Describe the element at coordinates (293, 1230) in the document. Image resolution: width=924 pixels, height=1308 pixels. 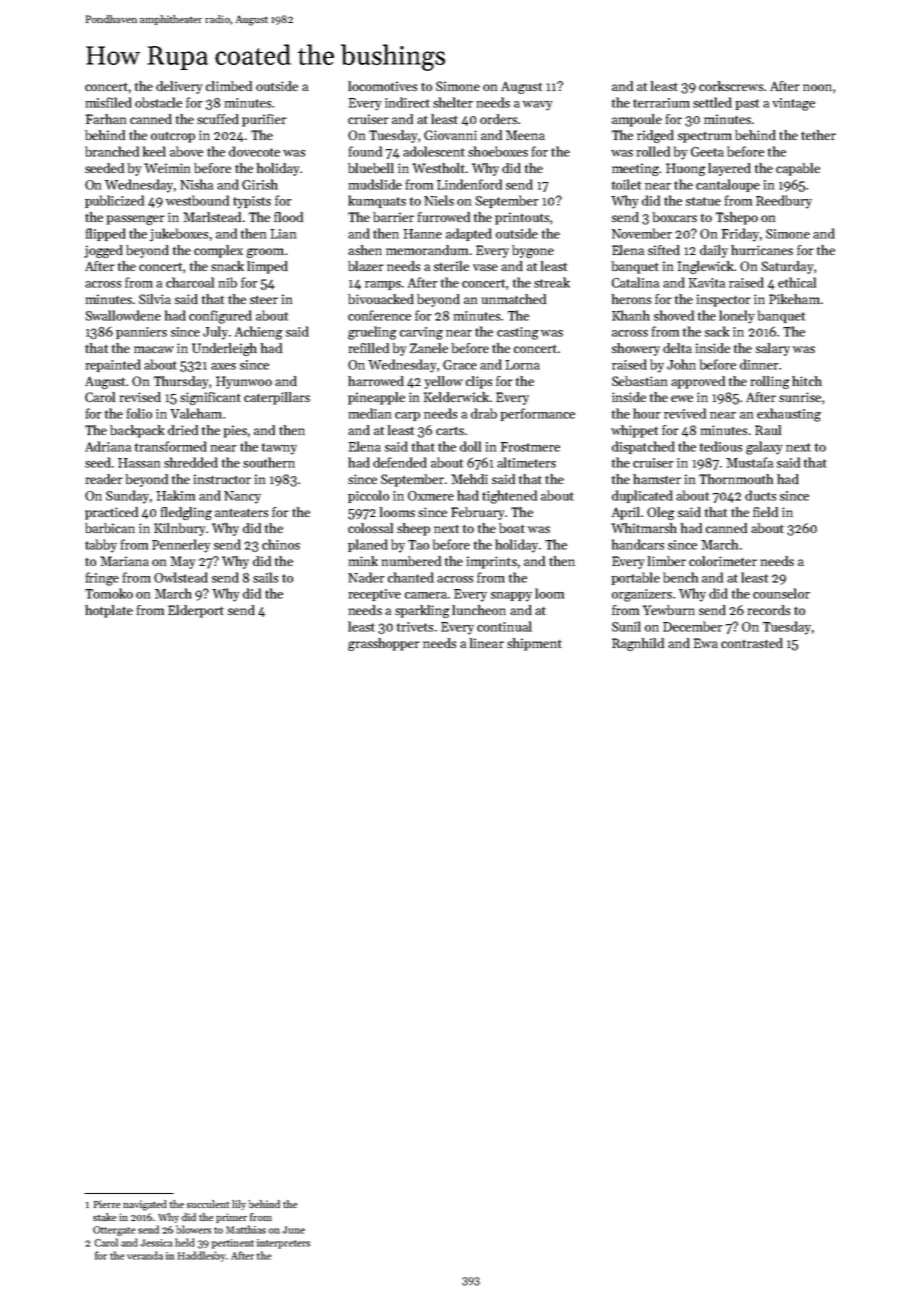
I see `June` at that location.
